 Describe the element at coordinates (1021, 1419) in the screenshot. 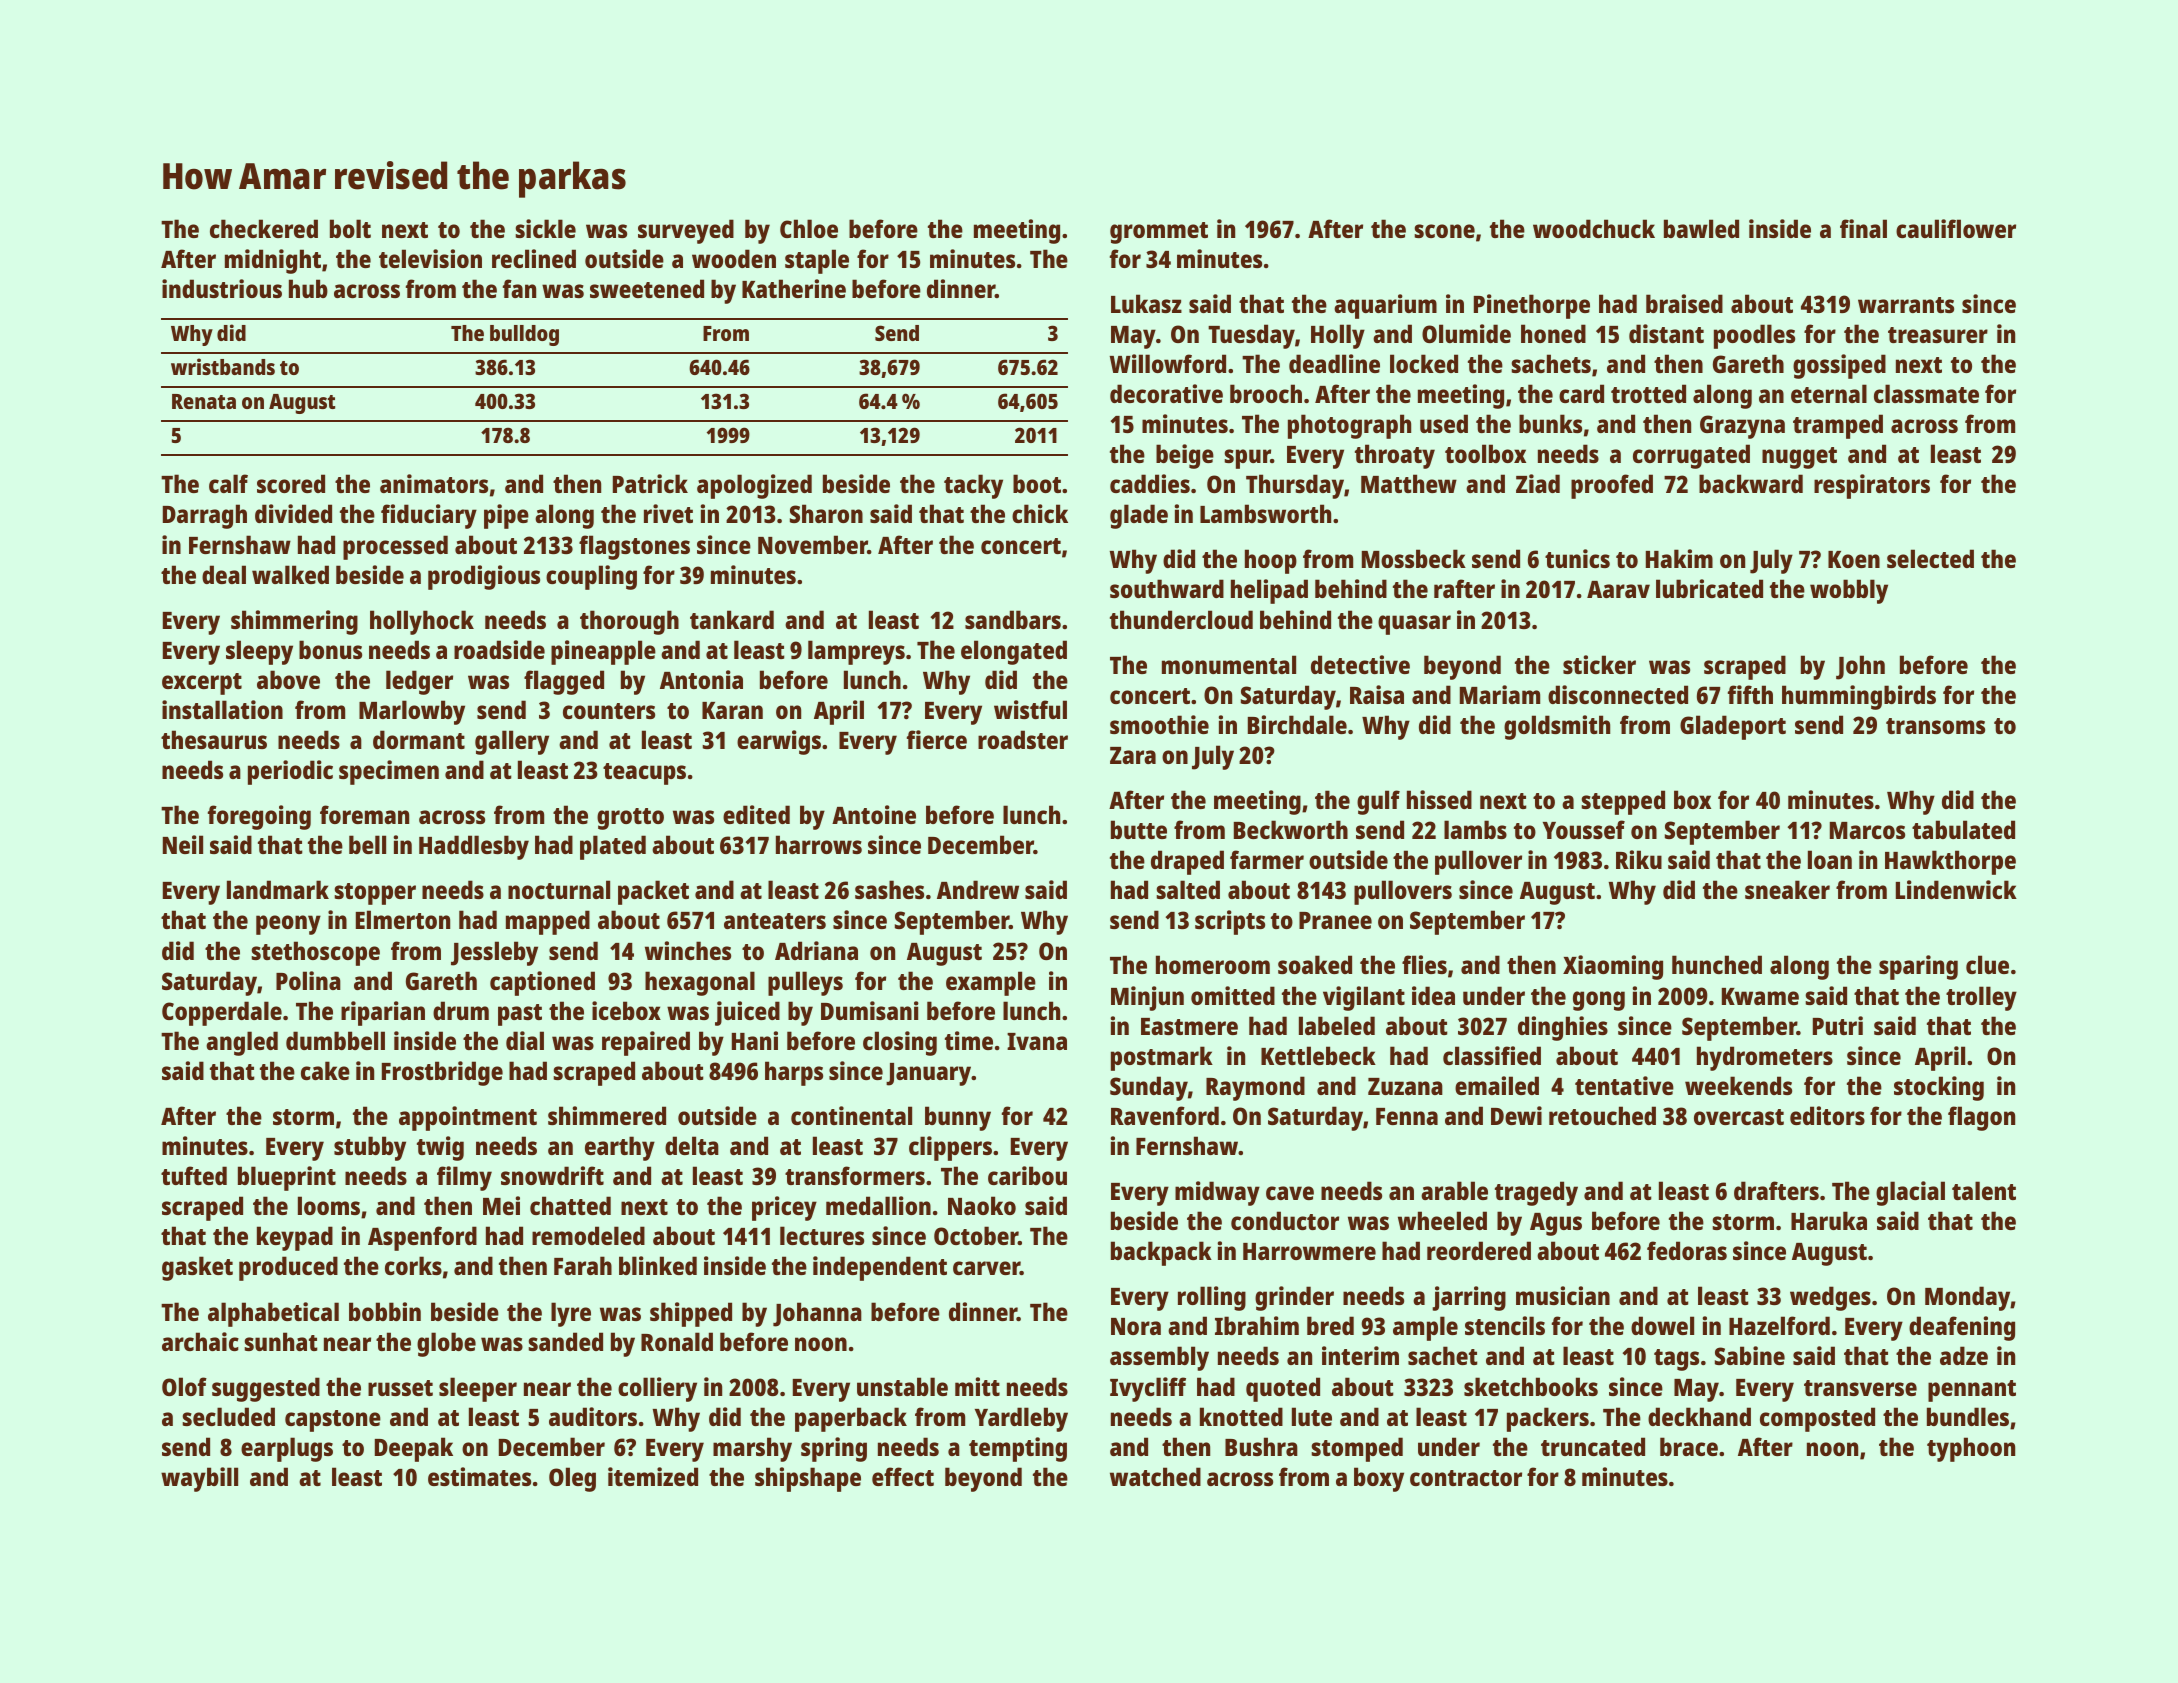

I see `Yardleby` at that location.
